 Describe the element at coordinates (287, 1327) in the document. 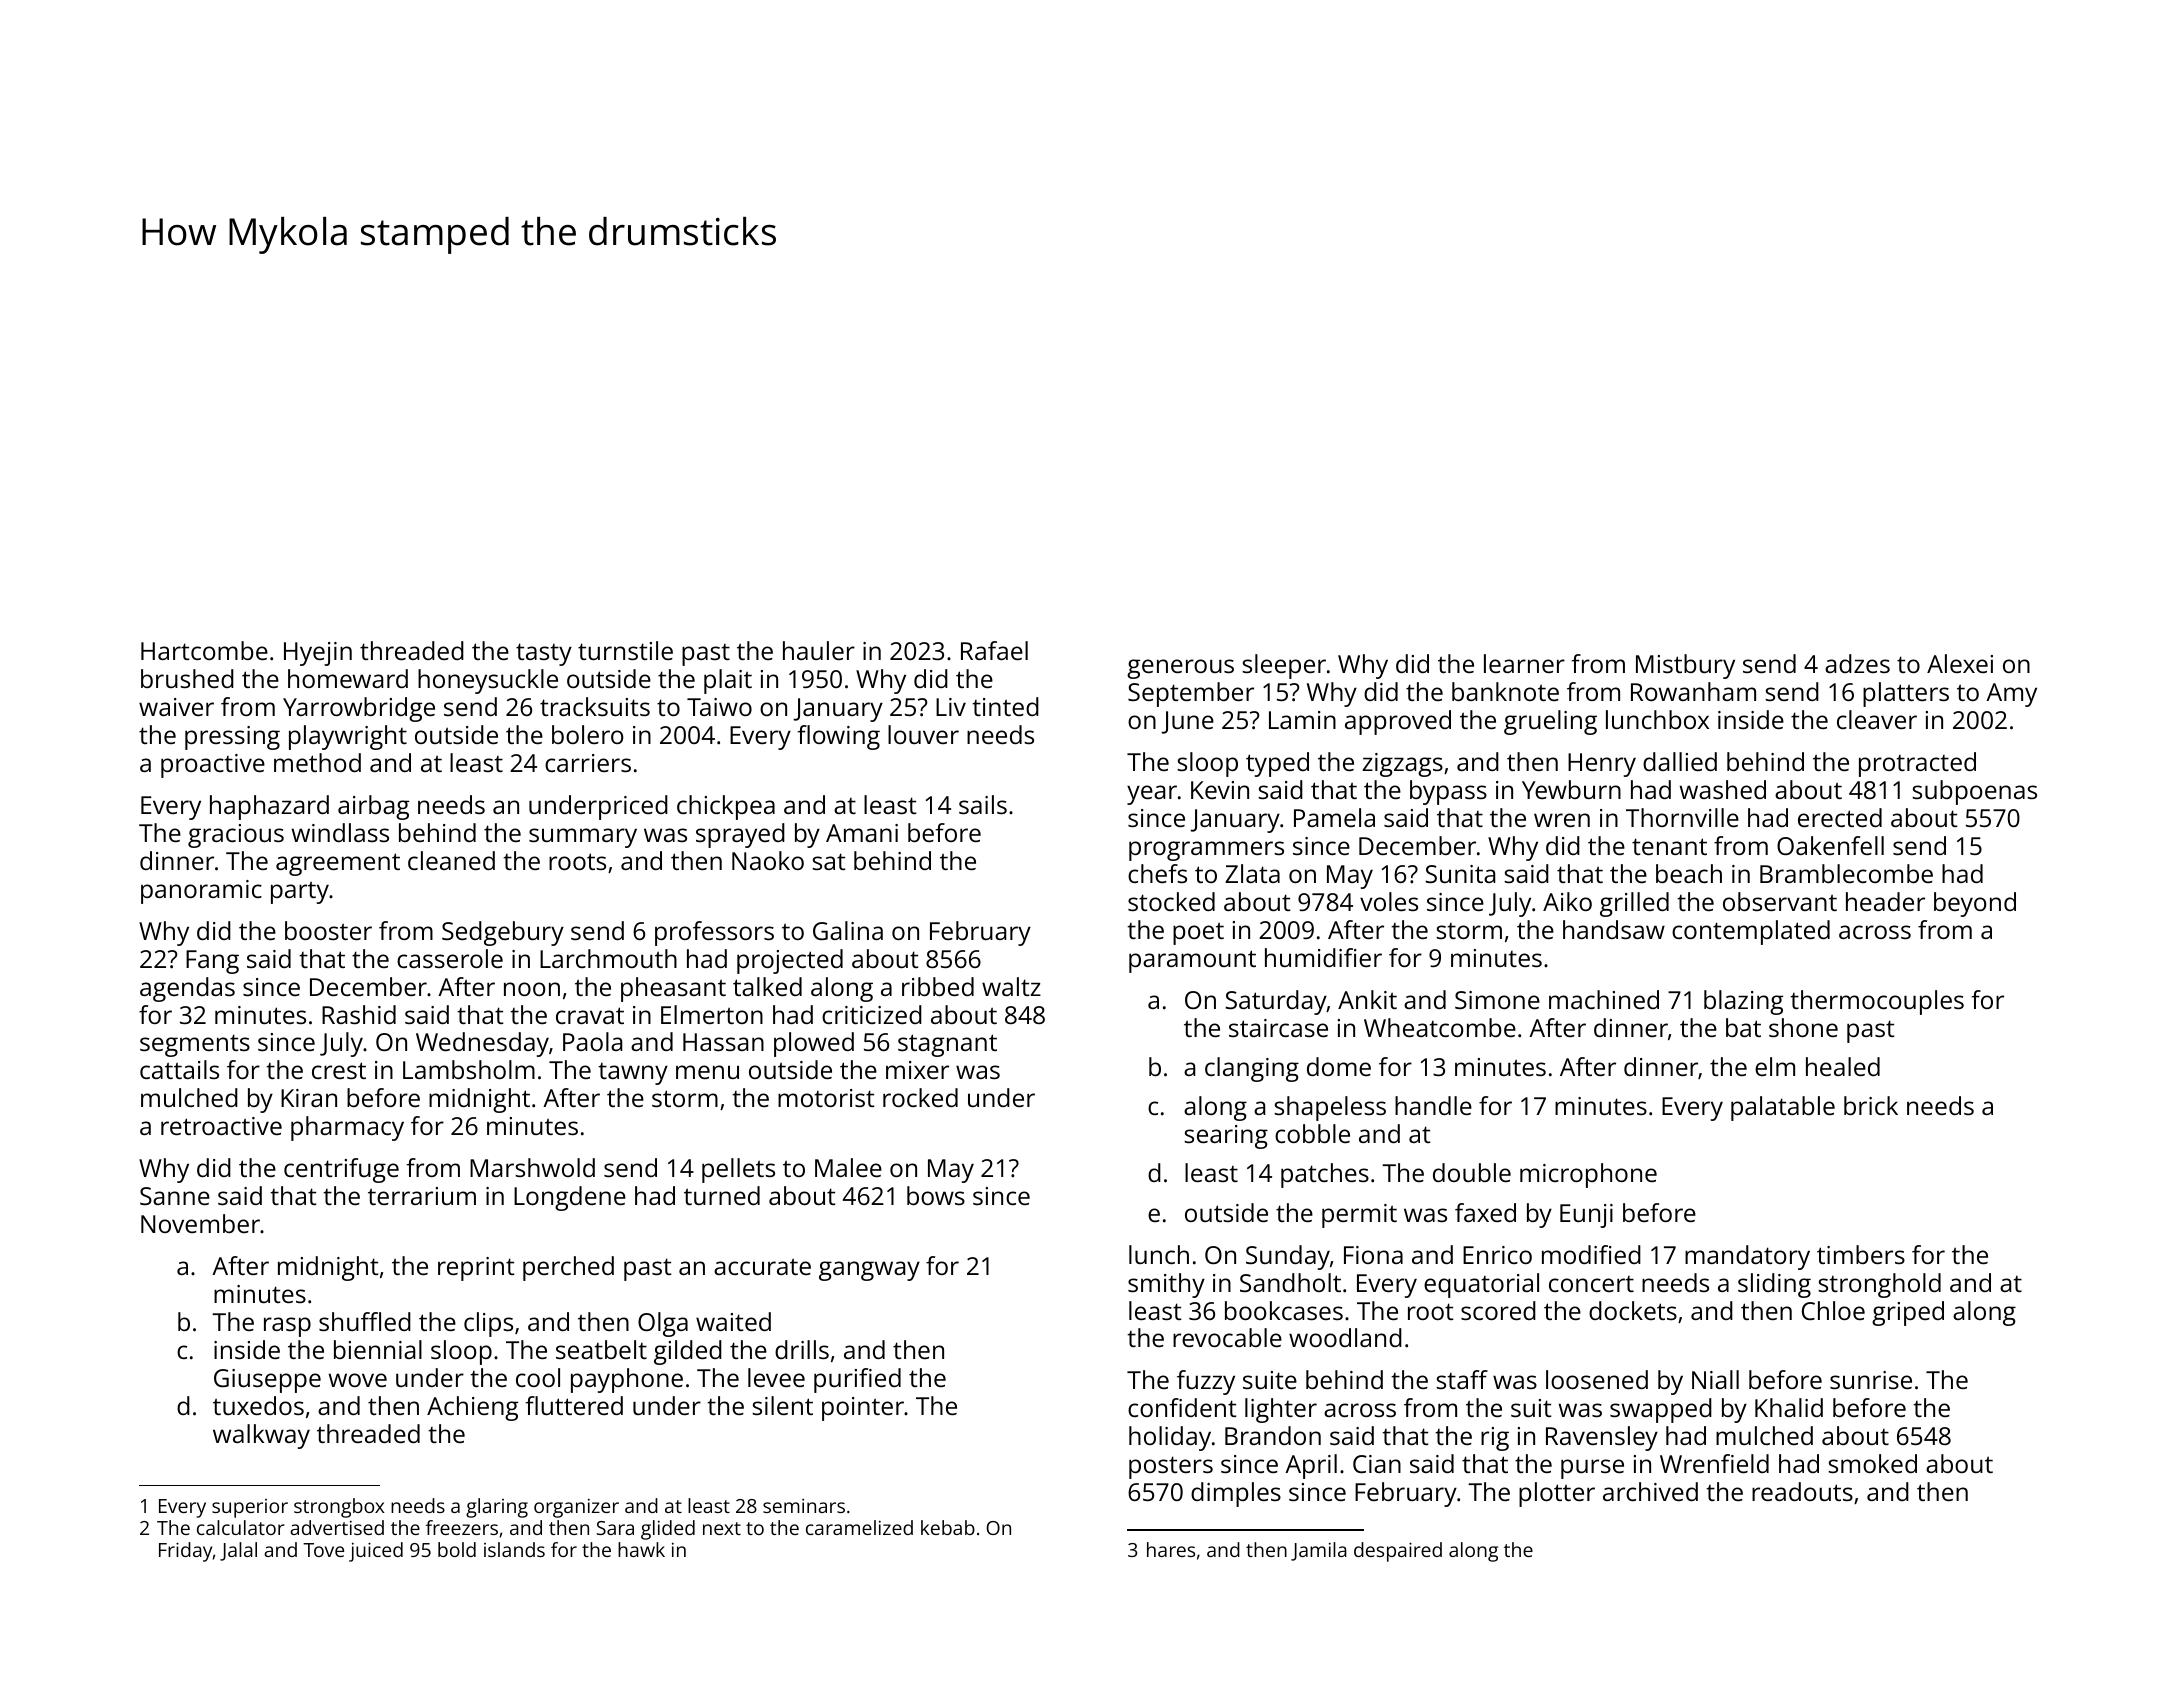

I see `rasp` at that location.
